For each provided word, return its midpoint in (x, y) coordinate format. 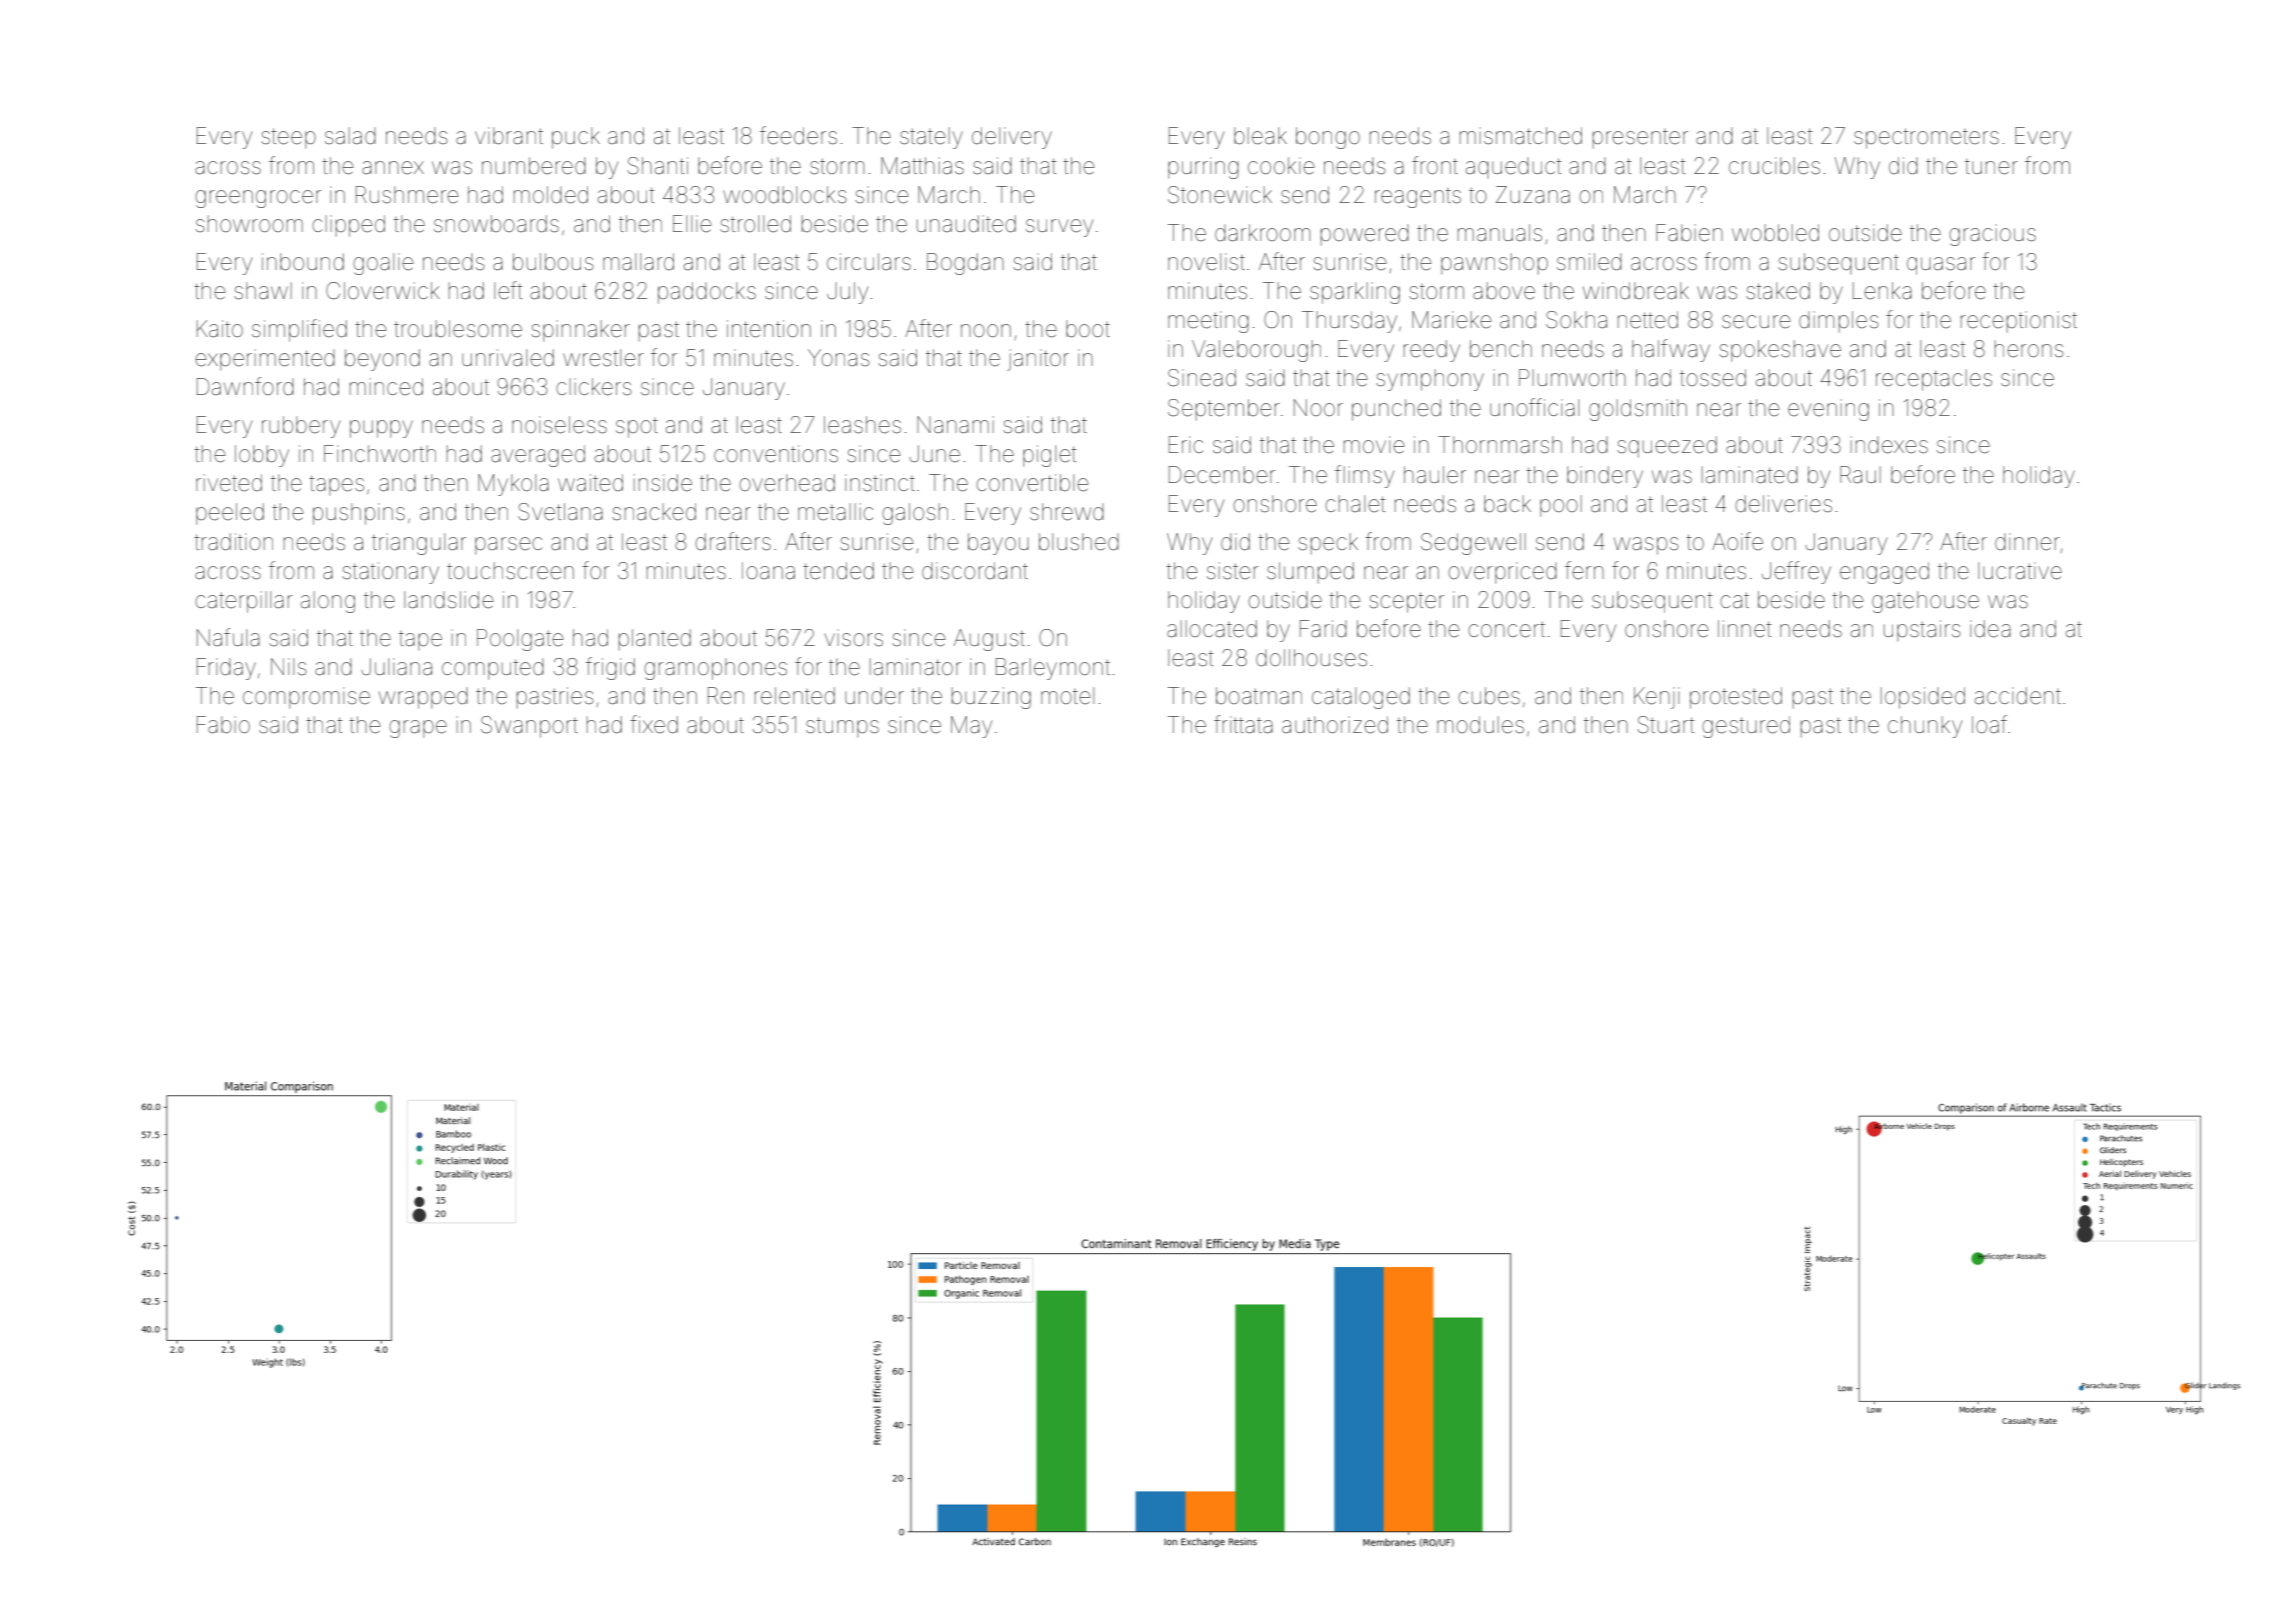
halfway (1671, 350)
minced (386, 387)
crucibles (1774, 166)
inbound (303, 262)
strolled (755, 224)
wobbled (1775, 233)
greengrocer (258, 199)
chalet (1355, 504)
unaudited (966, 224)
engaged (1884, 573)
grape (418, 729)
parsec (508, 546)
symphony (1430, 380)
